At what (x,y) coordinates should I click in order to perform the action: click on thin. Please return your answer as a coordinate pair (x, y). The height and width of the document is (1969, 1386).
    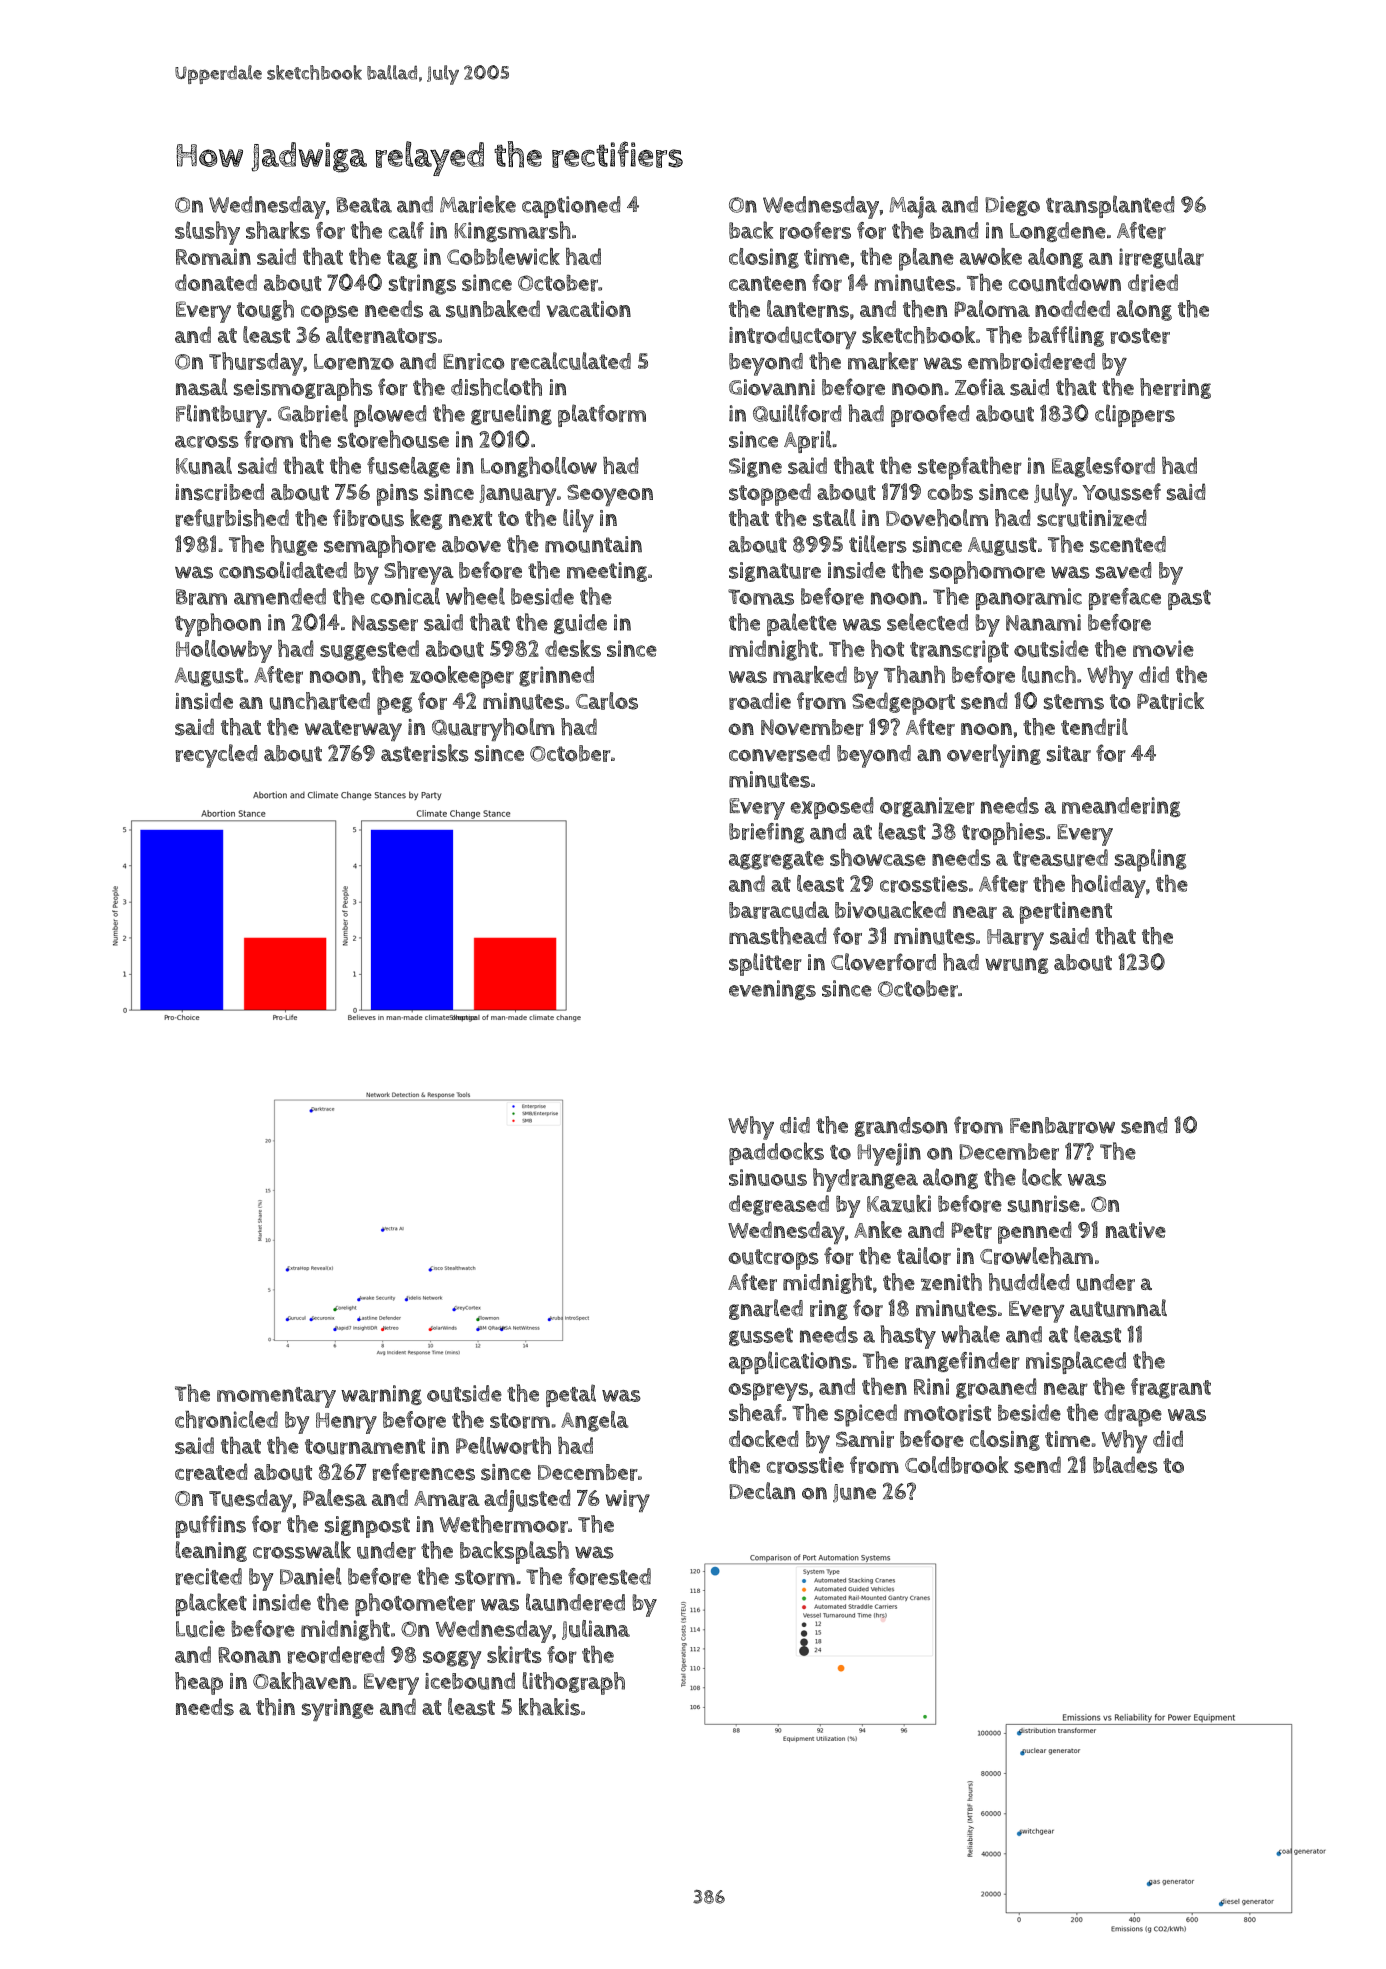
    Looking at the image, I should click on (275, 1707).
